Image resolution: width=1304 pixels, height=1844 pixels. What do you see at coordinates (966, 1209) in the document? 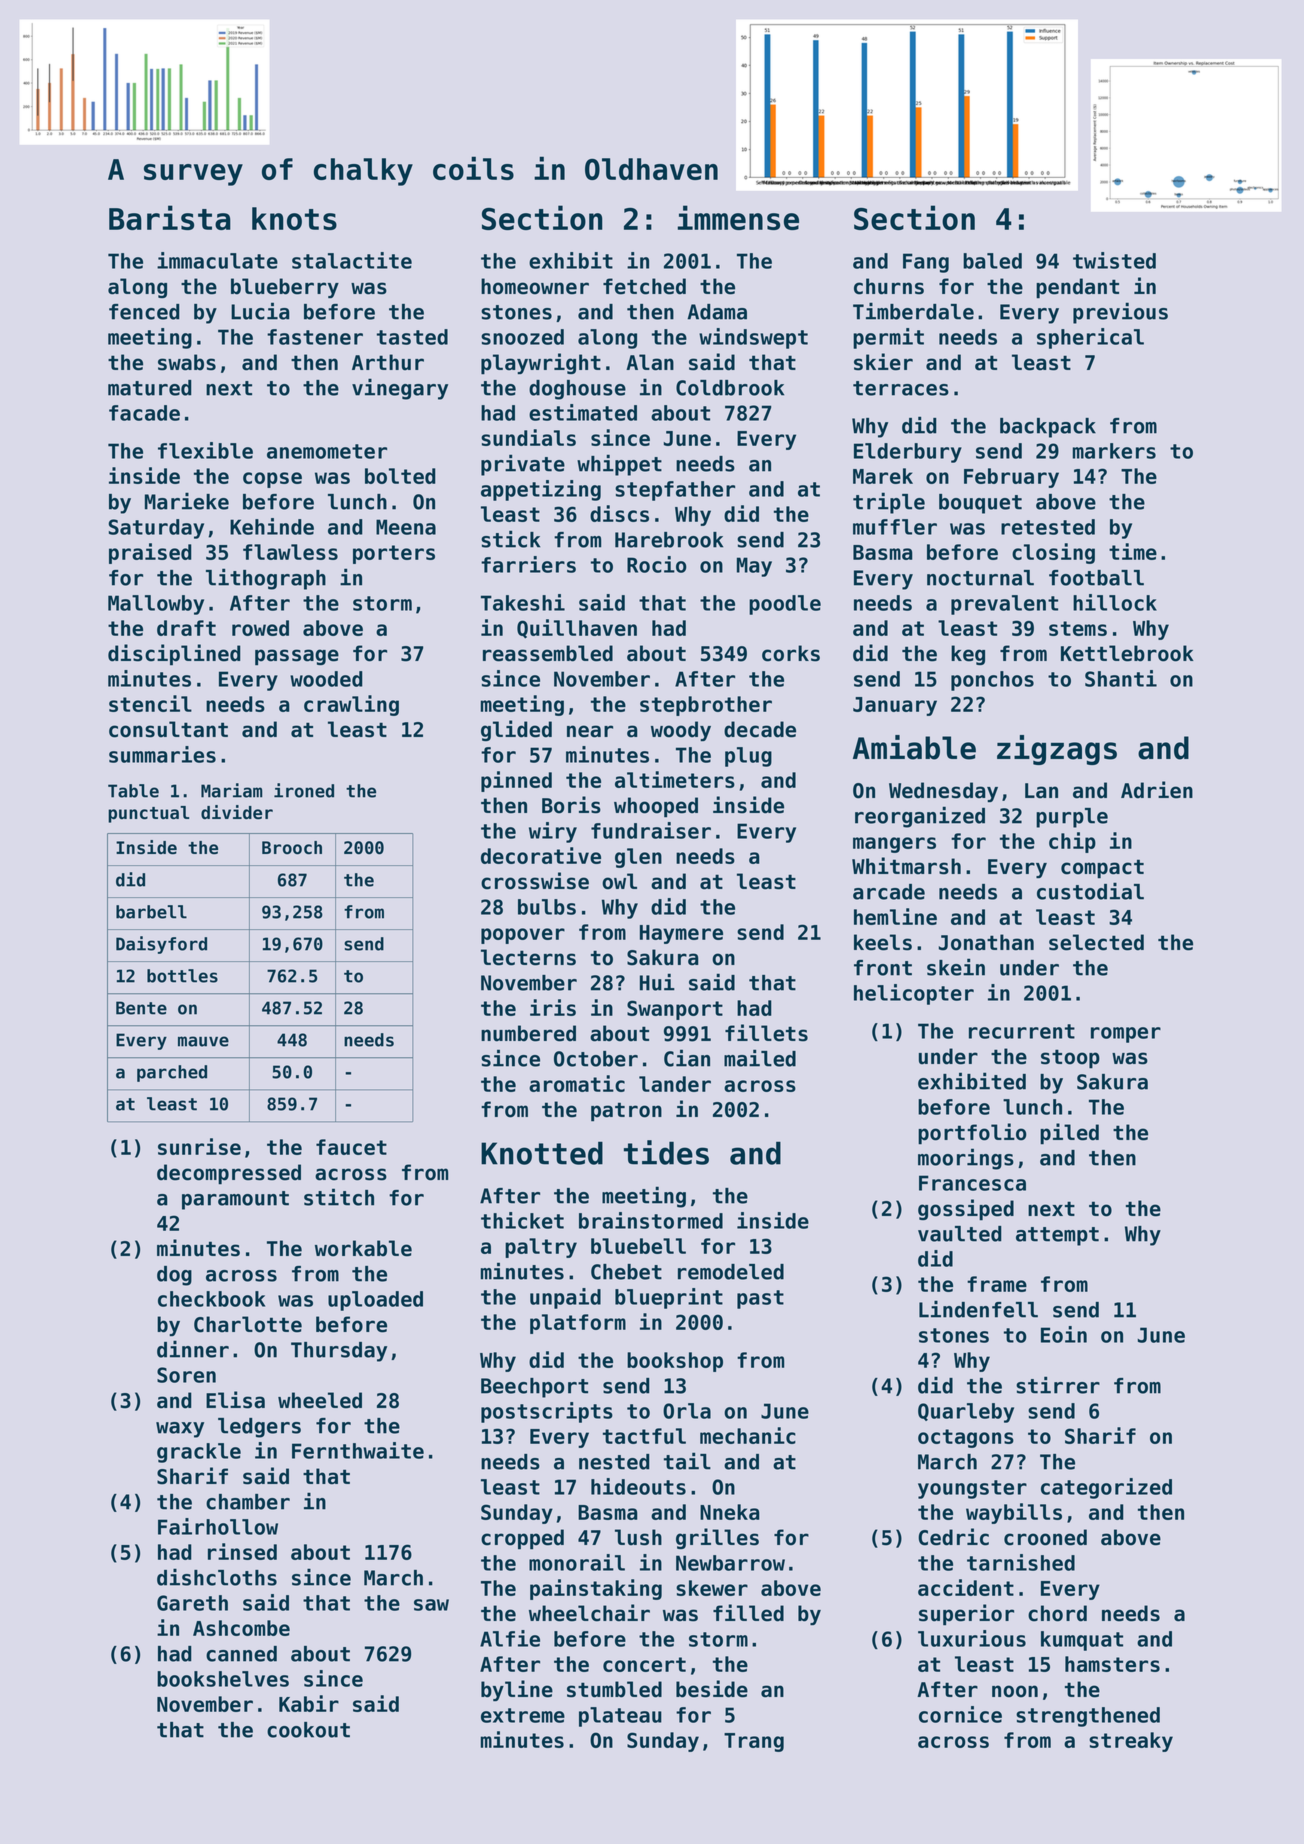
I see `gossiped` at bounding box center [966, 1209].
